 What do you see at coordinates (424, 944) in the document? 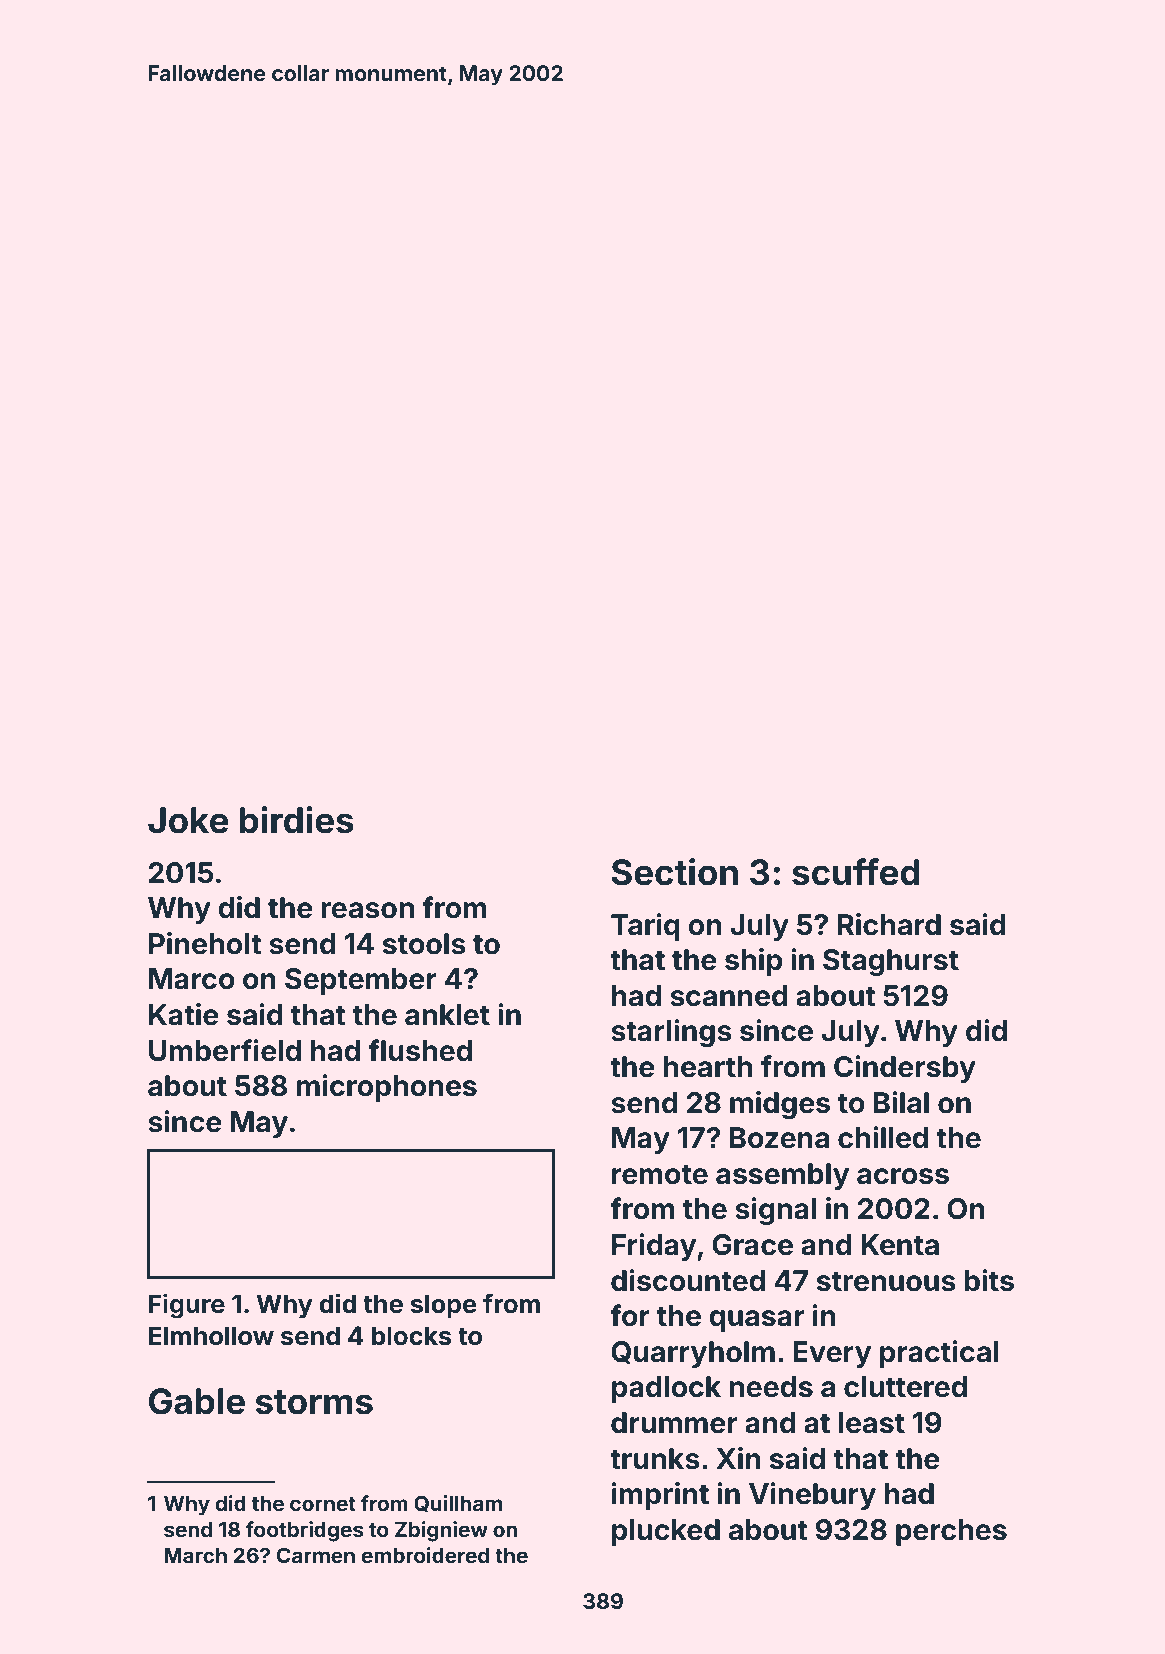
I see `stools` at bounding box center [424, 944].
